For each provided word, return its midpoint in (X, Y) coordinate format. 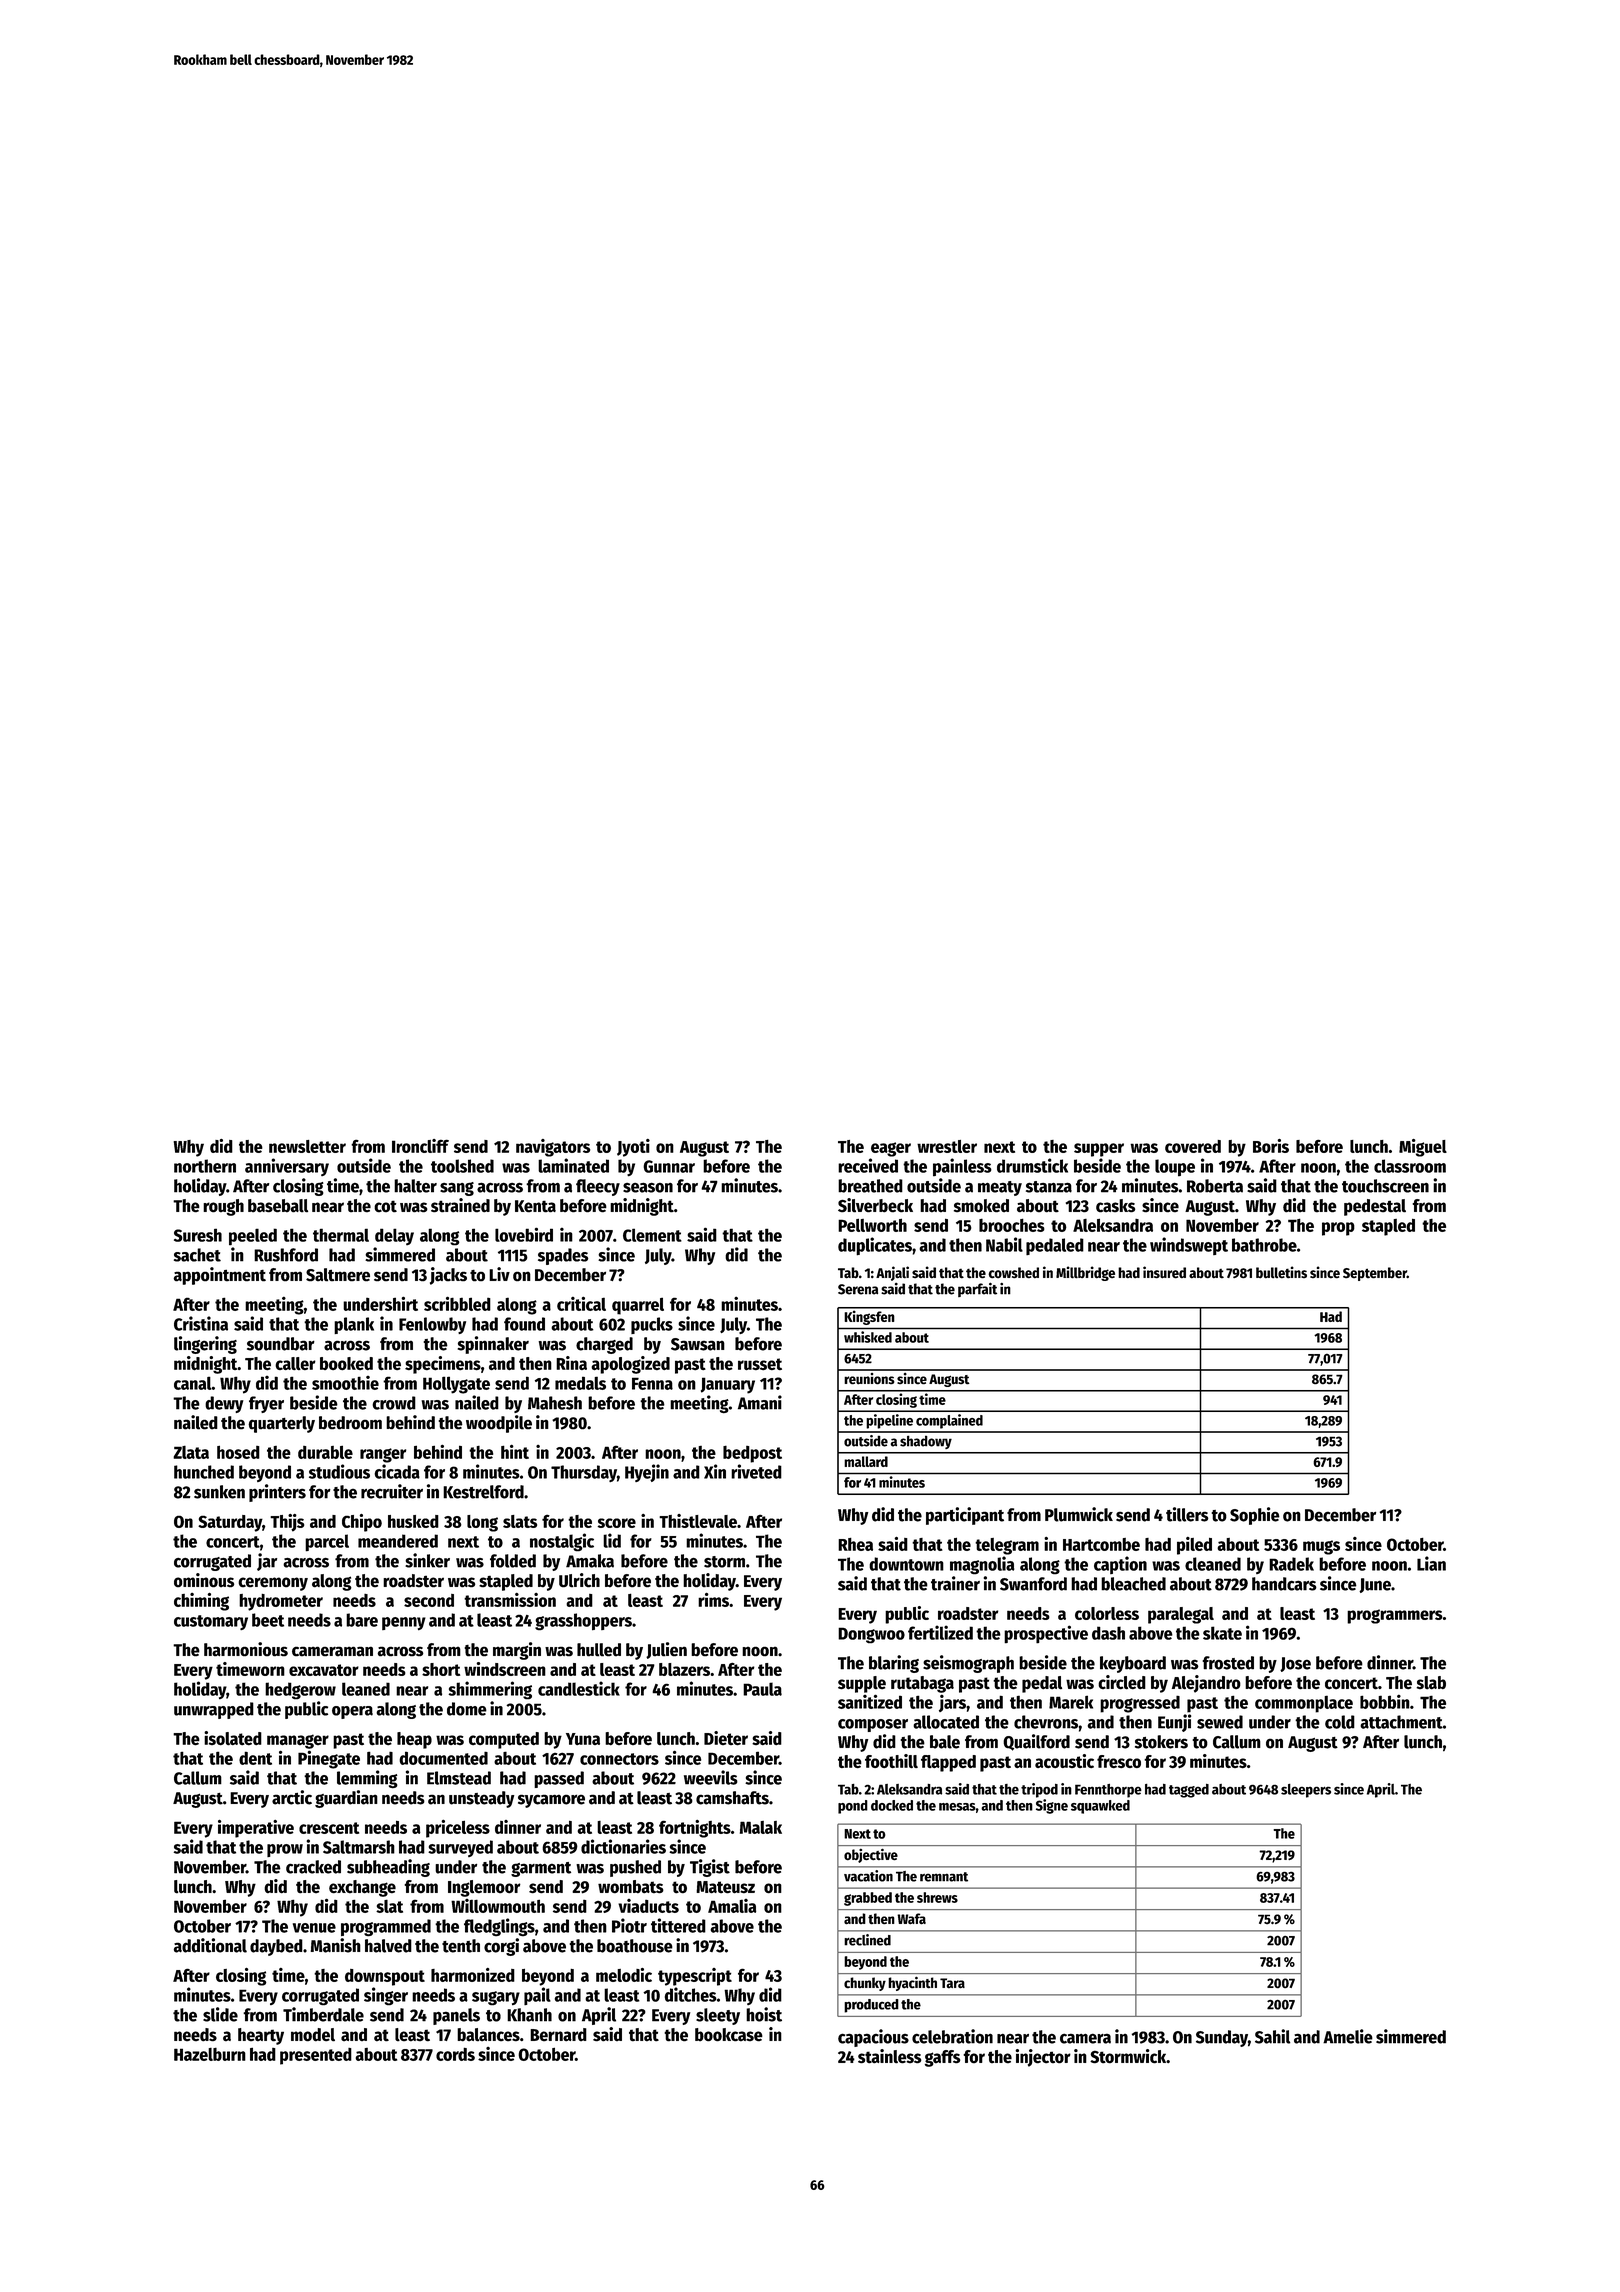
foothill (891, 1761)
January (728, 1385)
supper (1099, 1150)
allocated (946, 1722)
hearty (261, 2036)
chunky (865, 1984)
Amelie (1348, 2036)
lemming (367, 1779)
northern (205, 1166)
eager (891, 1149)
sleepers (1306, 1791)
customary (211, 1622)
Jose (1295, 1664)
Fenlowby (432, 1325)
